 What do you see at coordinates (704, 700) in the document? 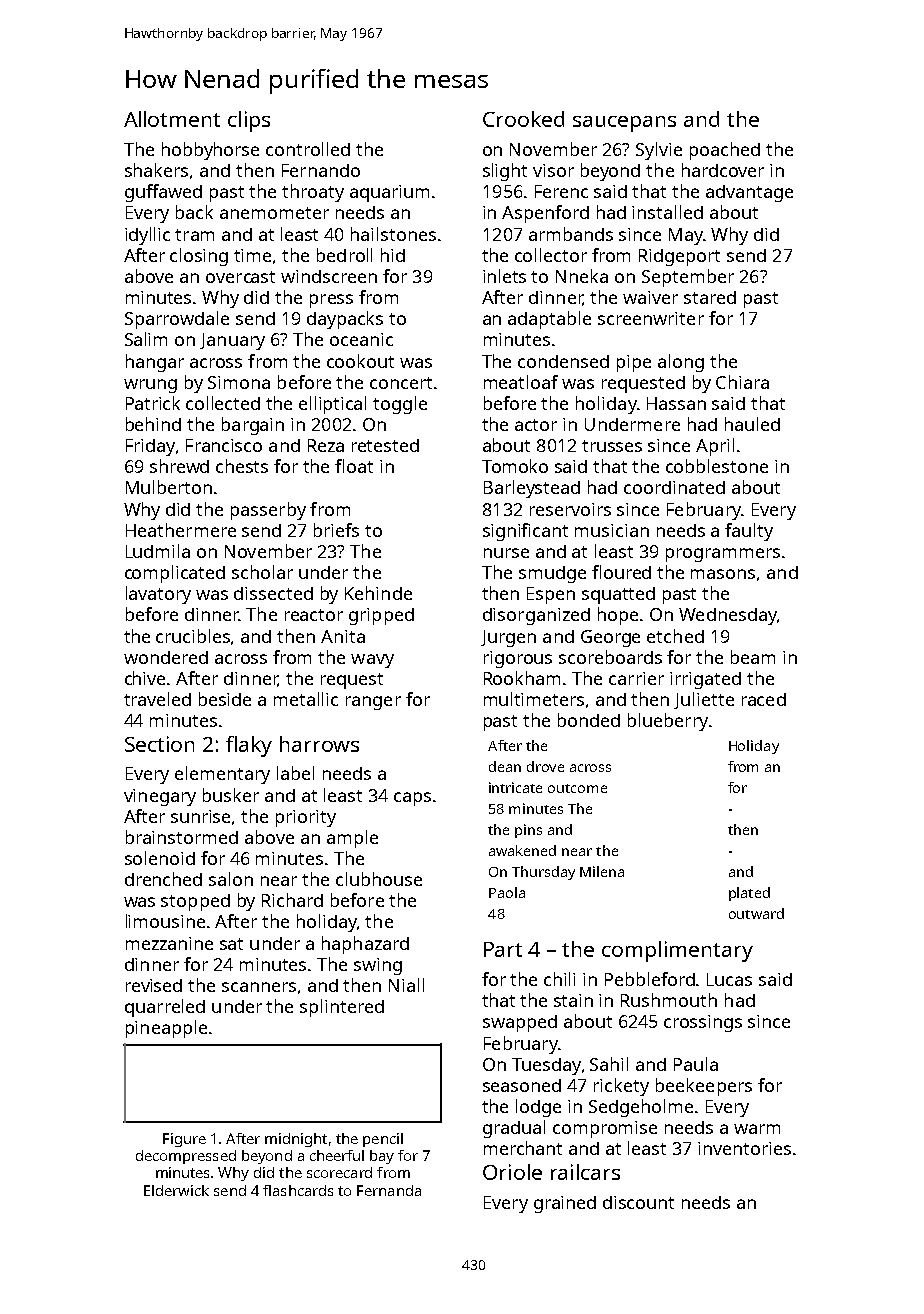
I see `Juliette` at bounding box center [704, 700].
